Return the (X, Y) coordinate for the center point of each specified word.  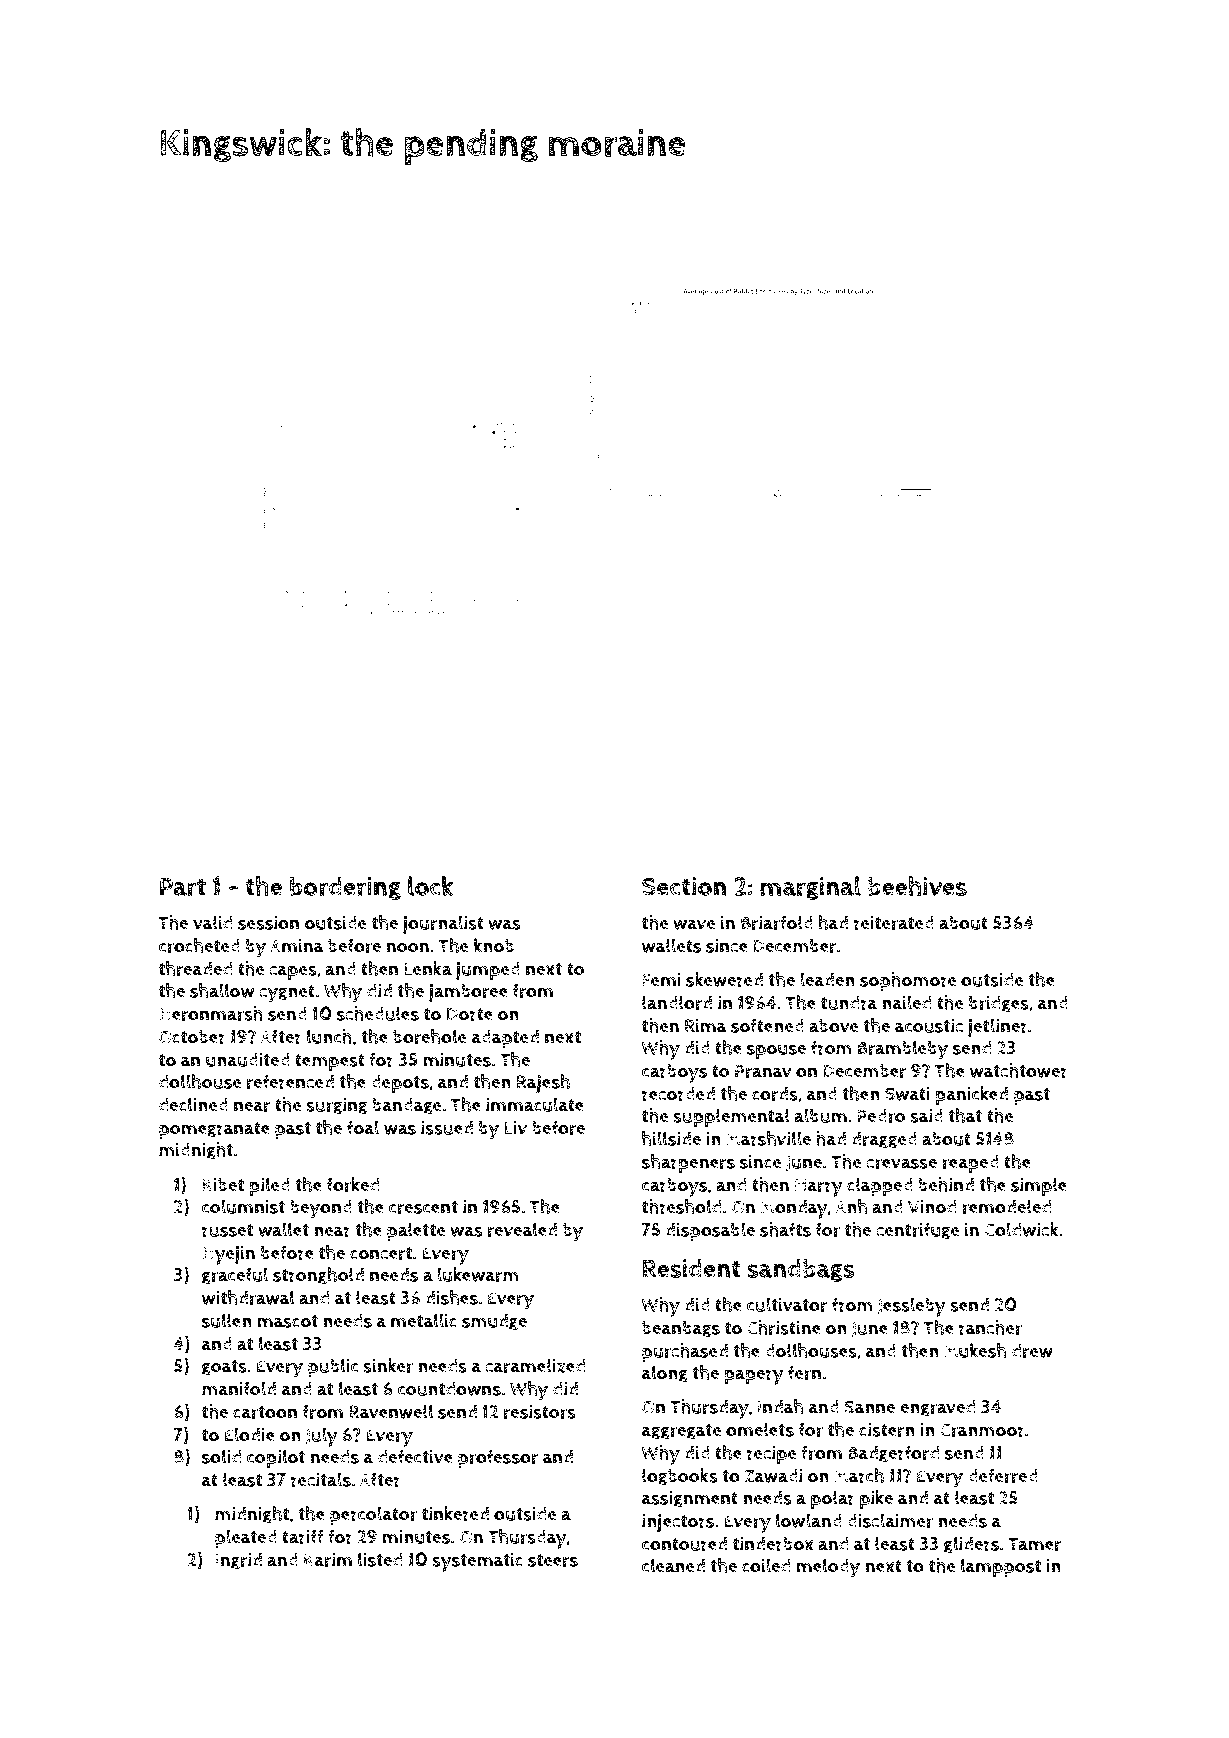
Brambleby (903, 1050)
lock (431, 886)
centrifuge (917, 1231)
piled (269, 1186)
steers (553, 1560)
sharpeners (688, 1163)
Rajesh (543, 1084)
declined (193, 1104)
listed (380, 1559)
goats (224, 1368)
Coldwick (1021, 1229)
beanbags (681, 1329)
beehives (917, 886)
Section (684, 886)
